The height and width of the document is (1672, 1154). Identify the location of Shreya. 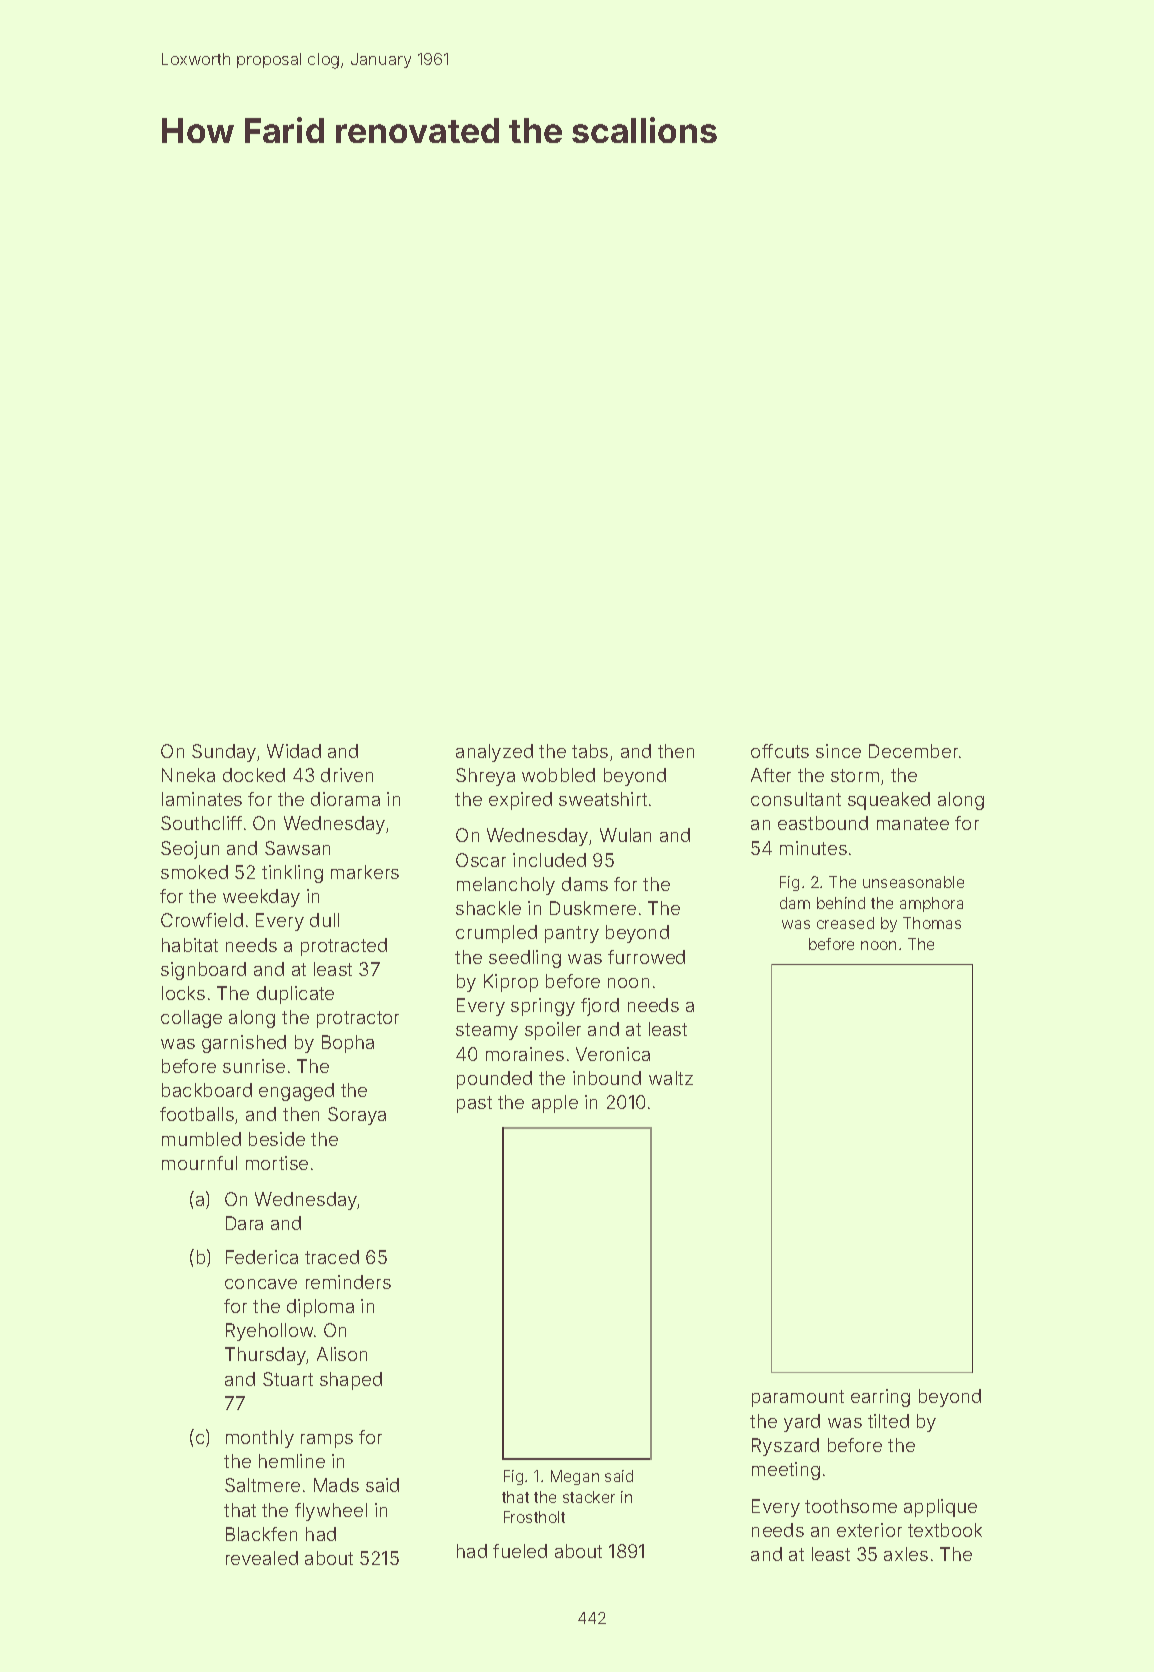
(485, 777).
